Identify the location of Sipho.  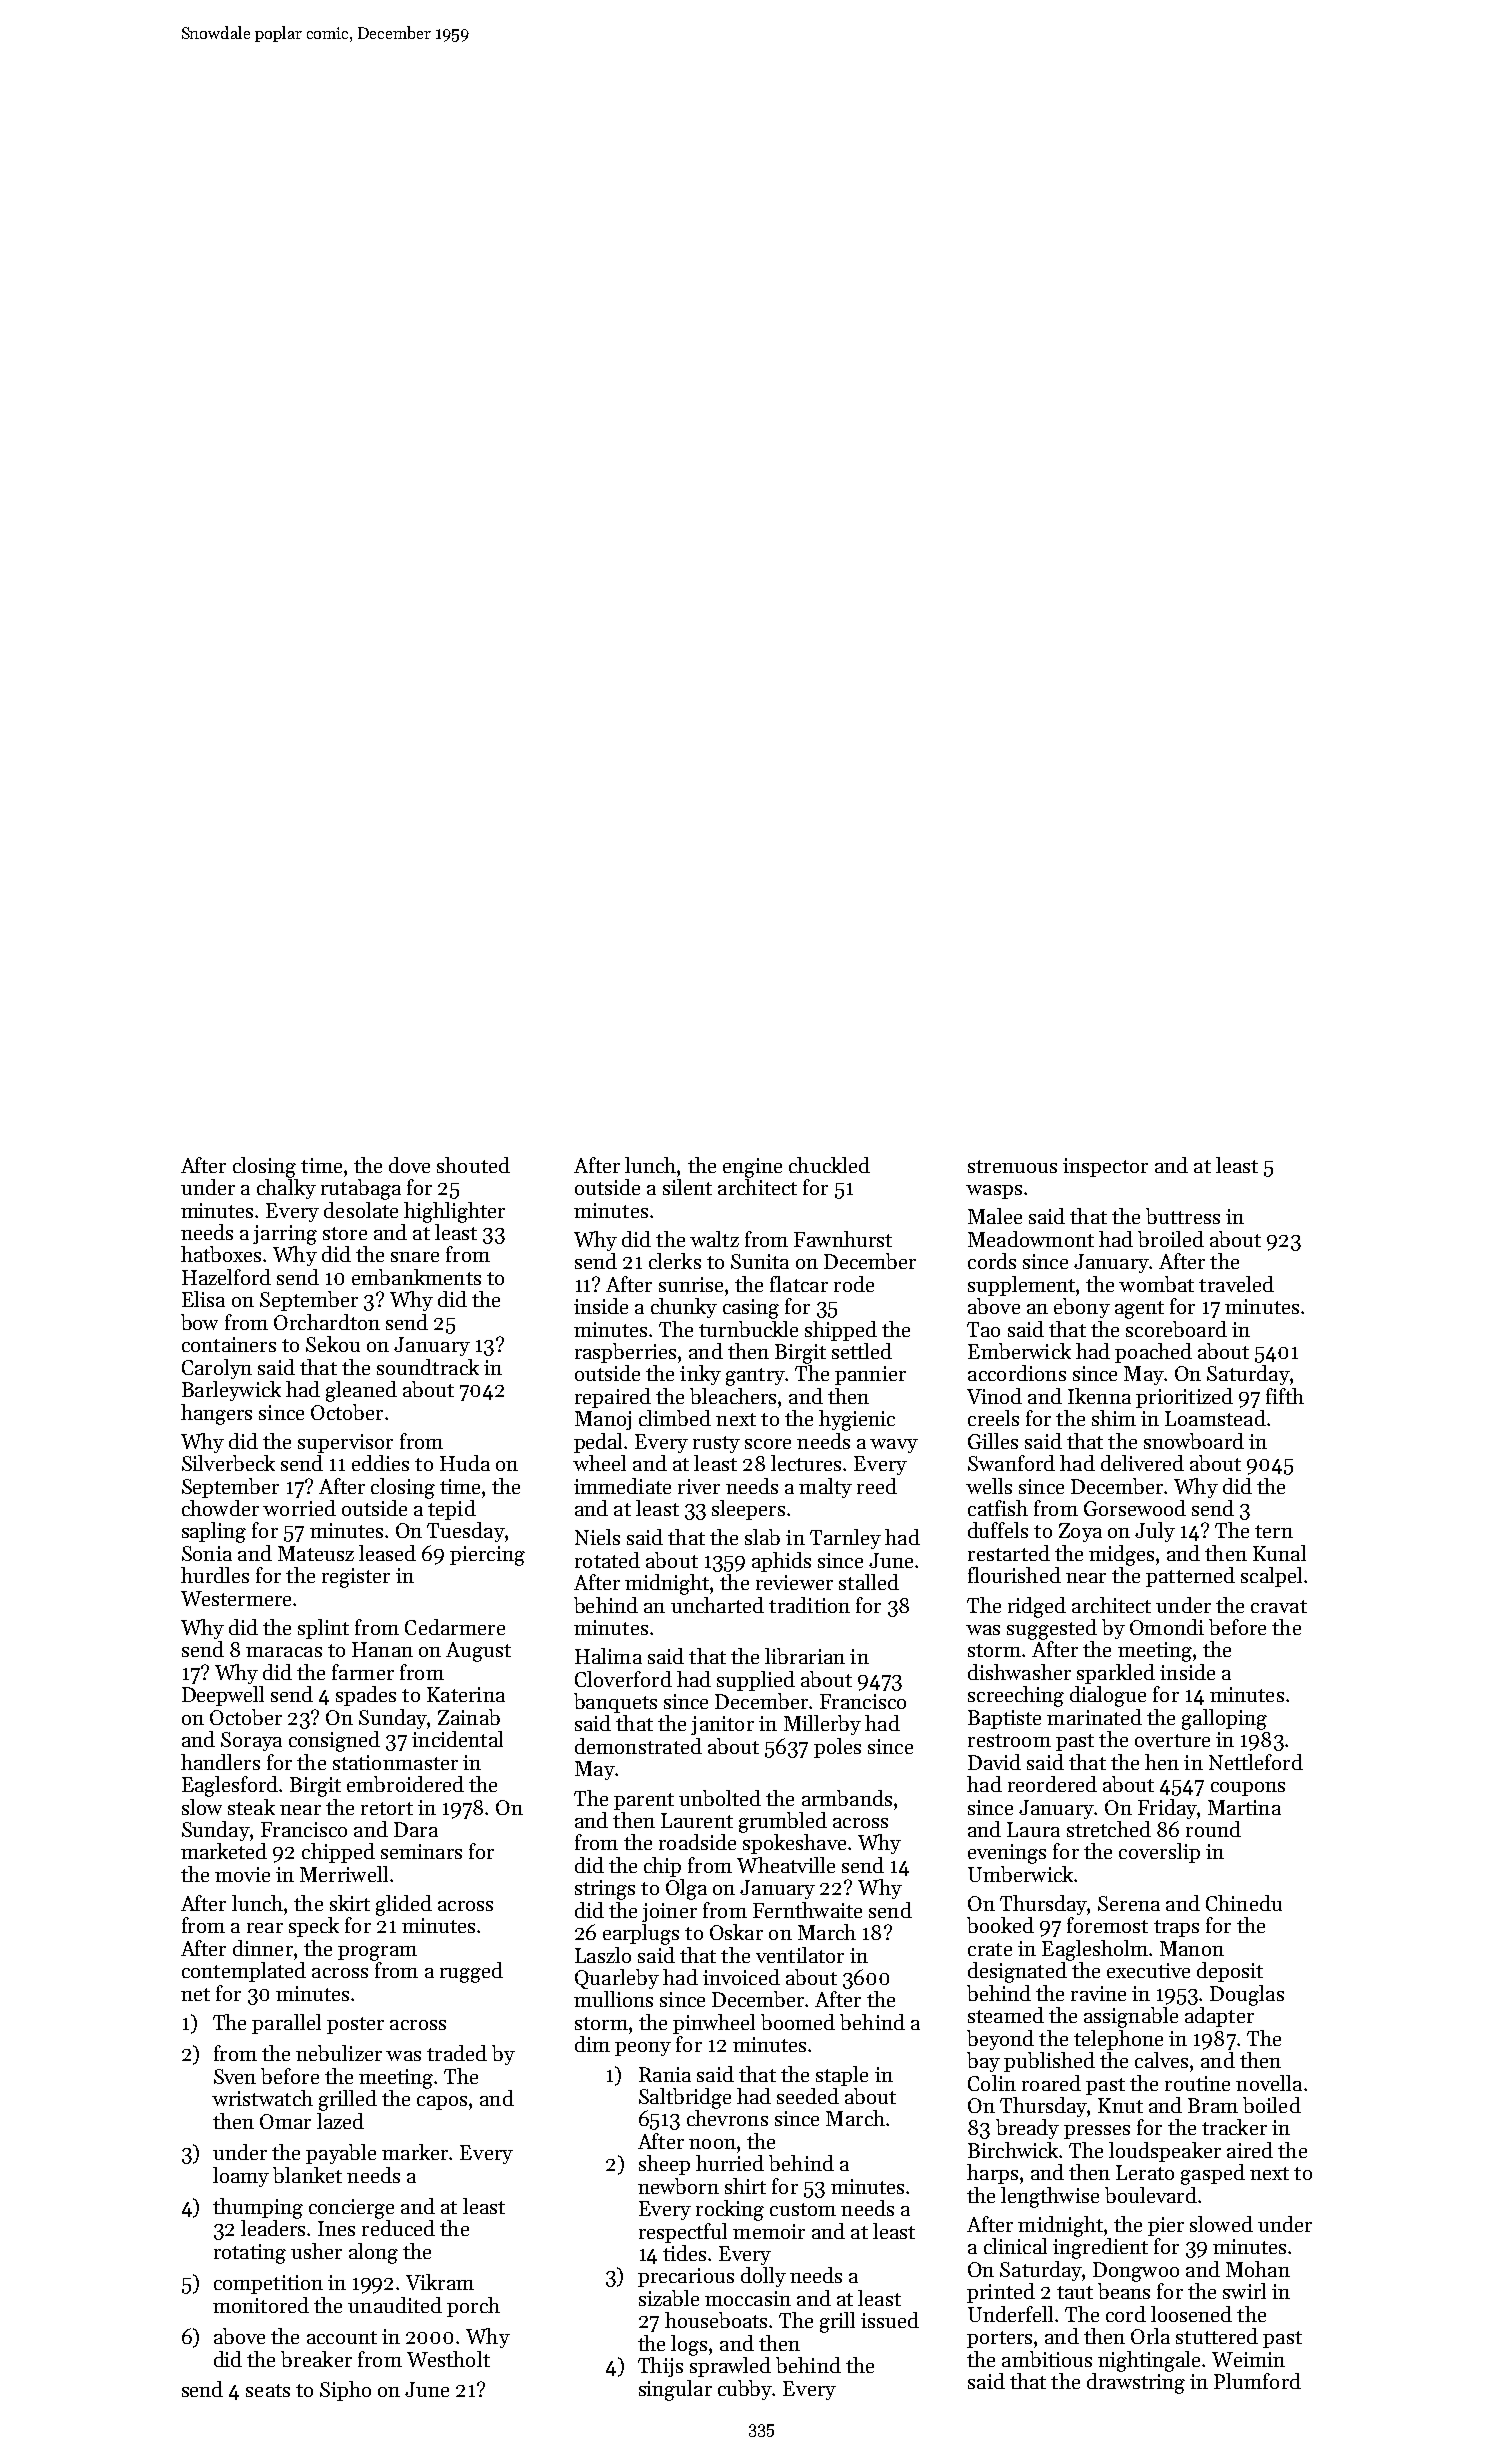
(345, 2391).
